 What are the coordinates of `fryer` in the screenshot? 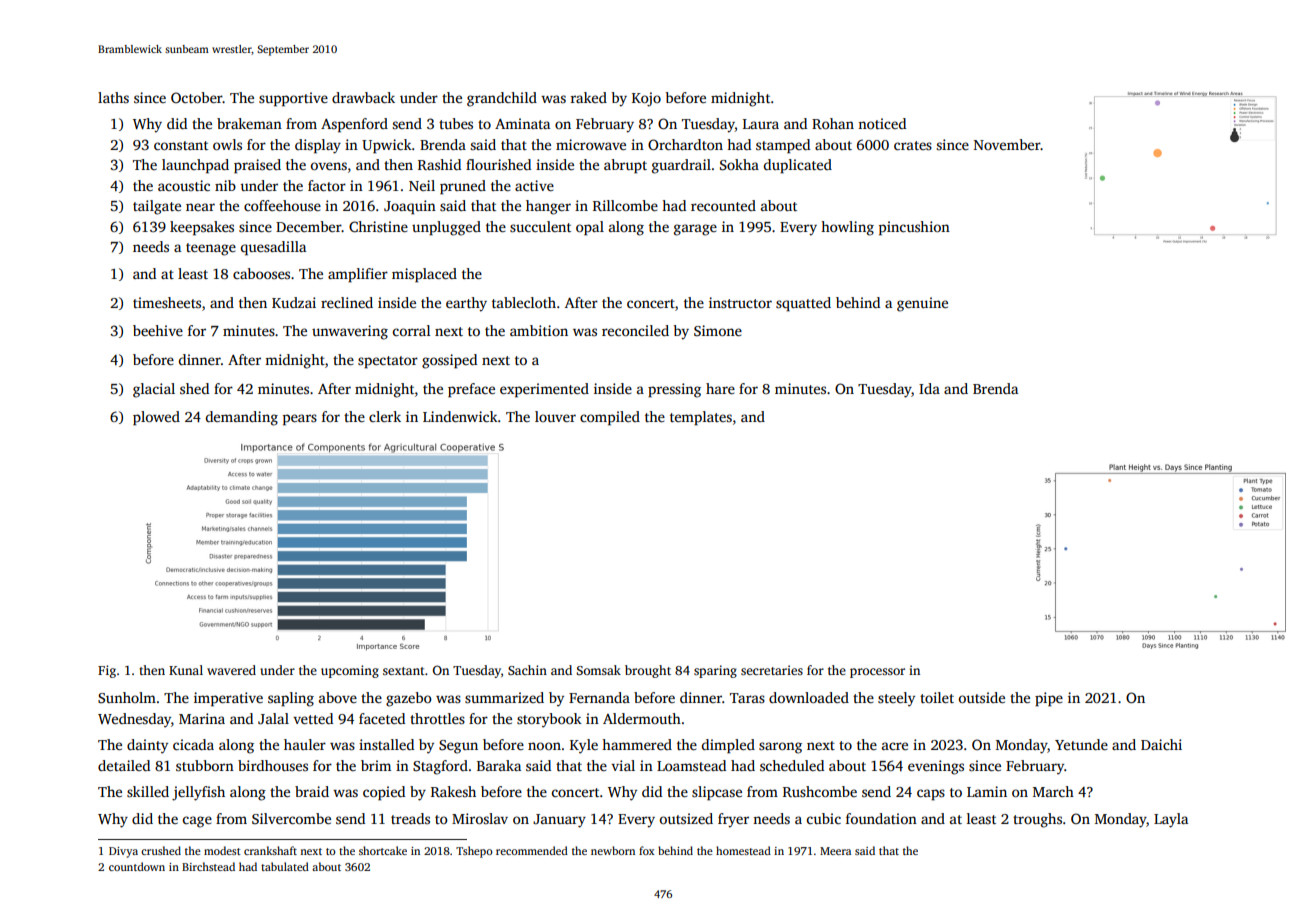 It's located at (733, 820).
